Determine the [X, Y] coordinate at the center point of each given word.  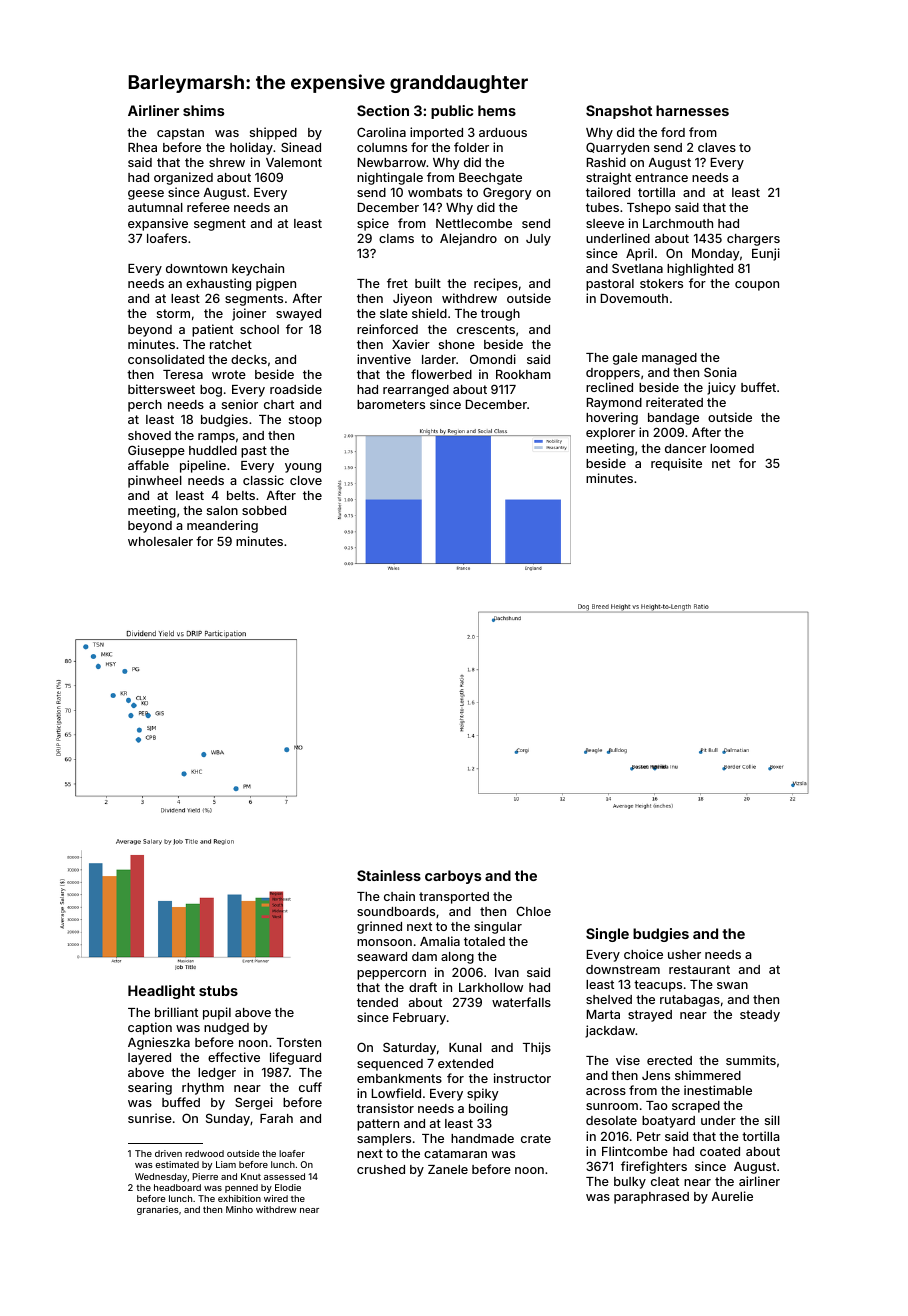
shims [203, 110]
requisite [676, 464]
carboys [453, 877]
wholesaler [160, 541]
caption [150, 1028]
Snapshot [619, 112]
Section [383, 110]
